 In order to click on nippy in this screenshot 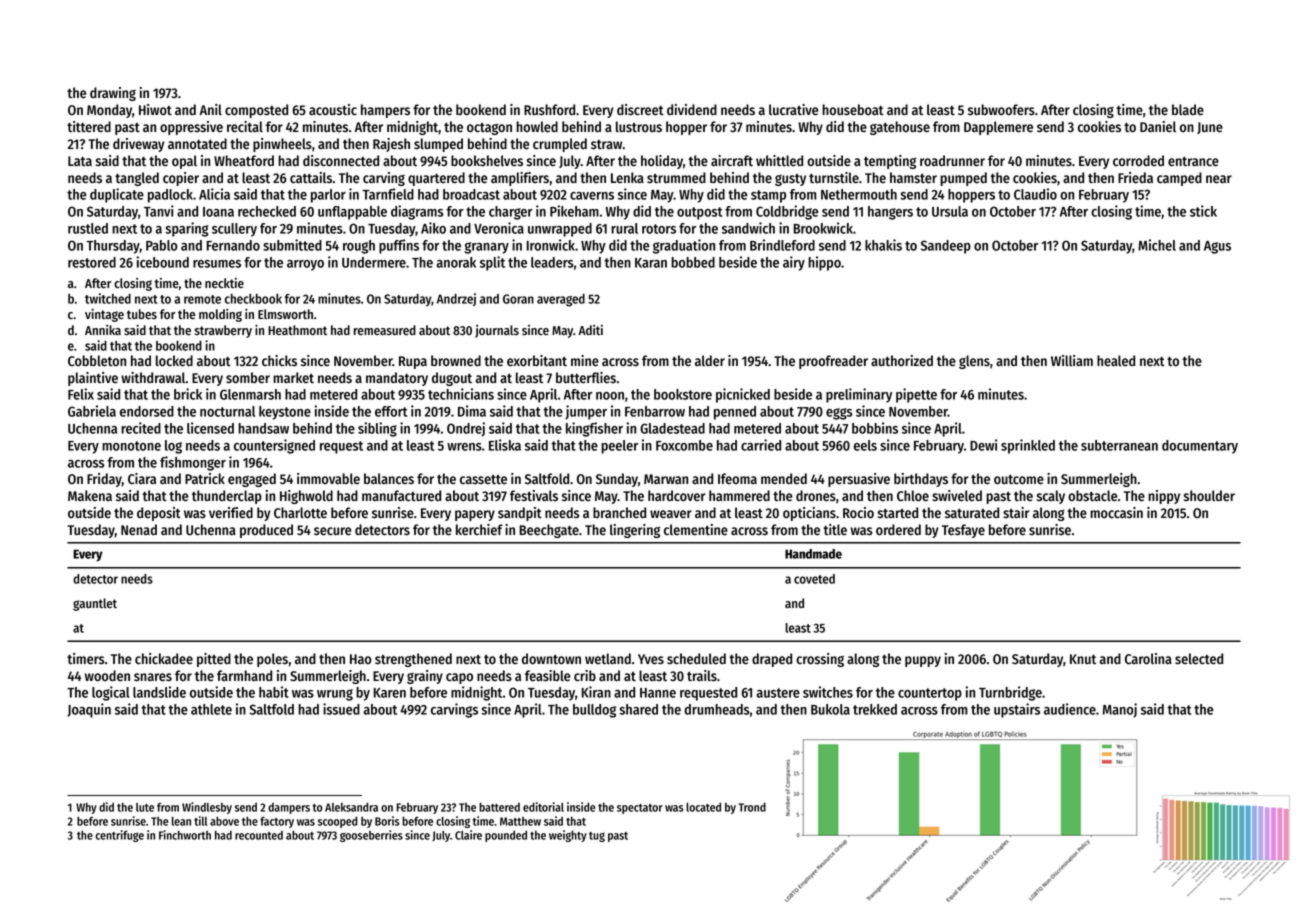, I will do `click(1164, 497)`.
